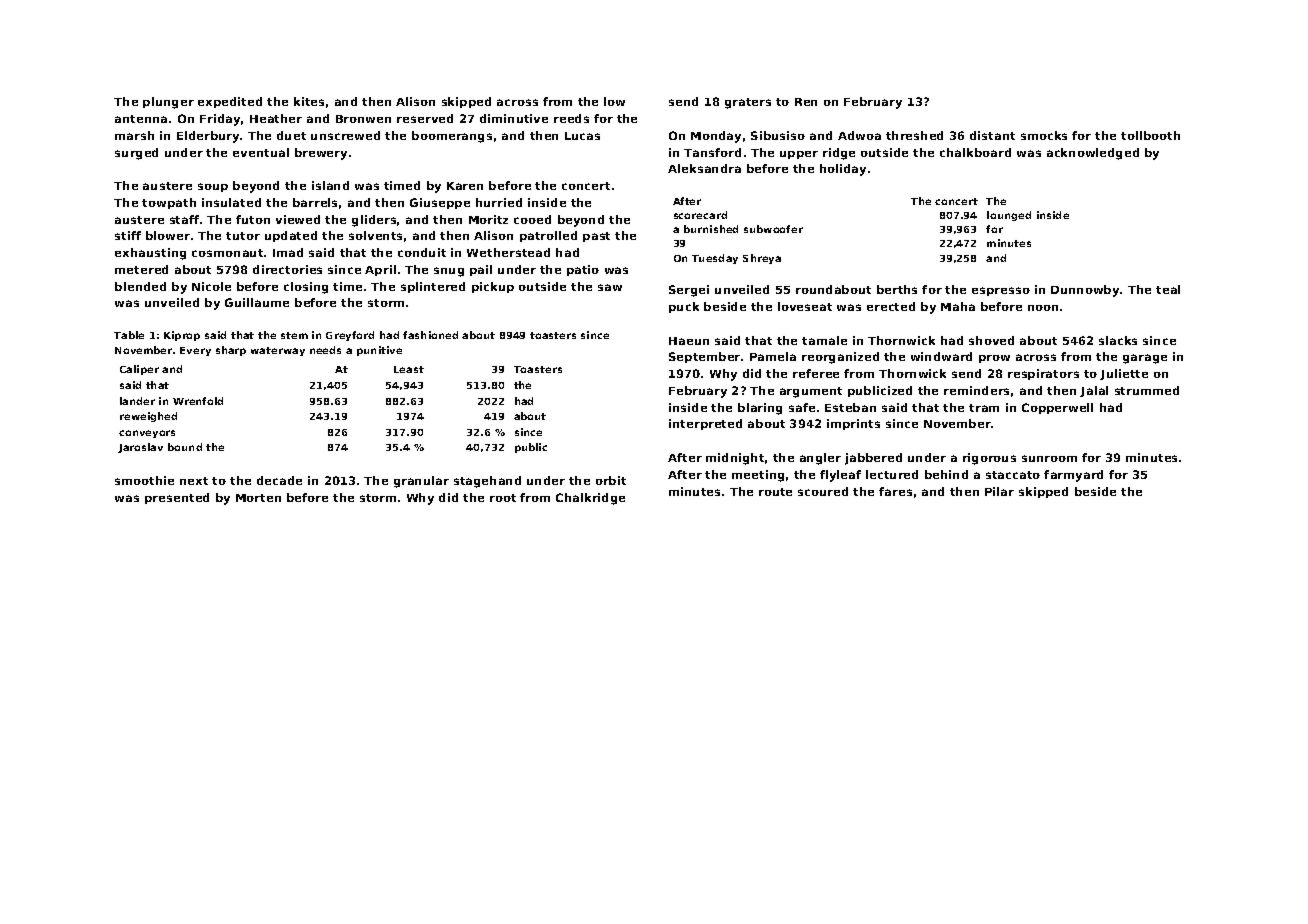 This document has height=924, width=1308. I want to click on Maha, so click(958, 306).
